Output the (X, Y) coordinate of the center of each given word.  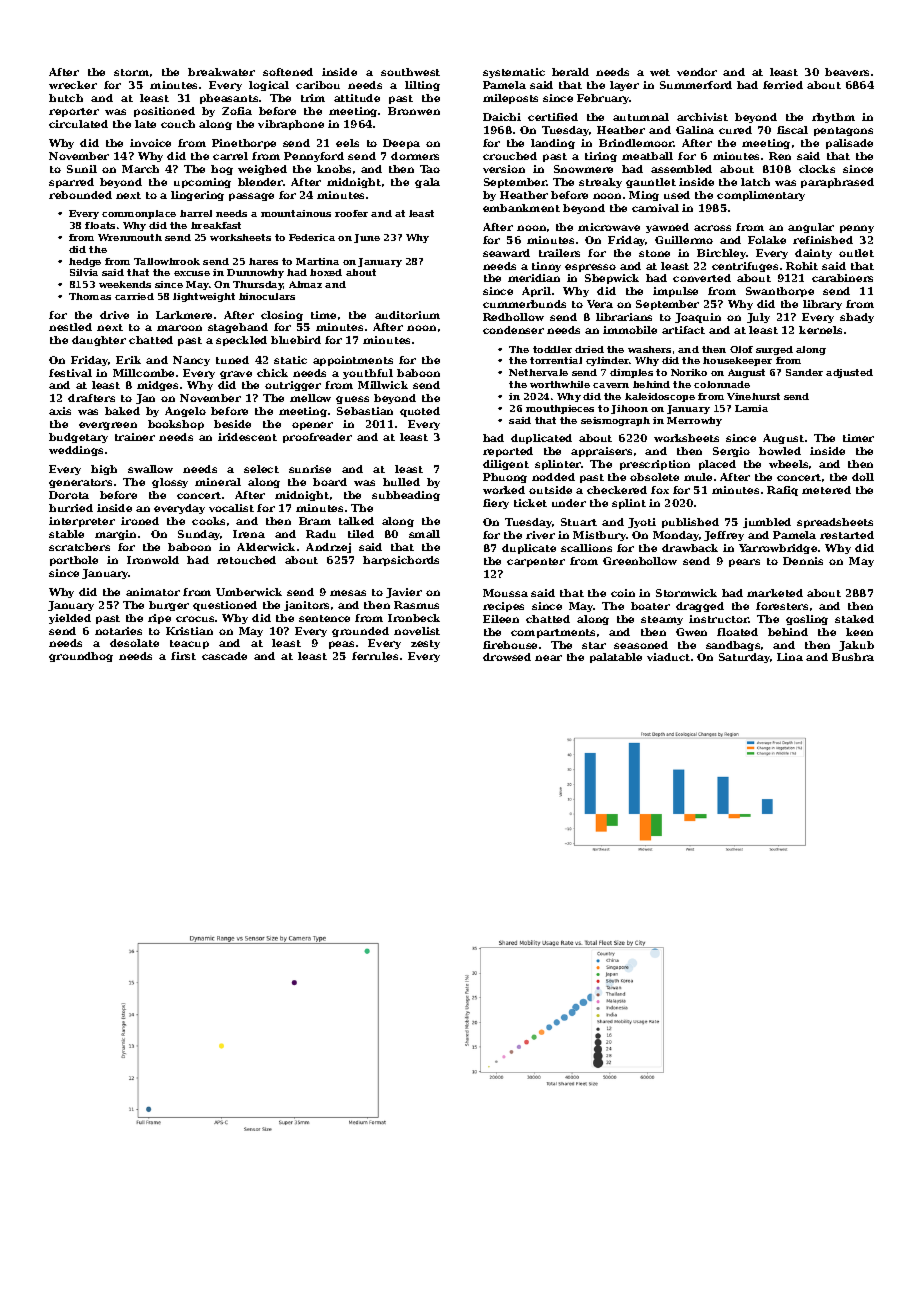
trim (313, 98)
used (677, 195)
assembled (681, 169)
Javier (404, 593)
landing (553, 144)
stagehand (238, 328)
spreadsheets (835, 523)
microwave (609, 227)
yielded (70, 619)
